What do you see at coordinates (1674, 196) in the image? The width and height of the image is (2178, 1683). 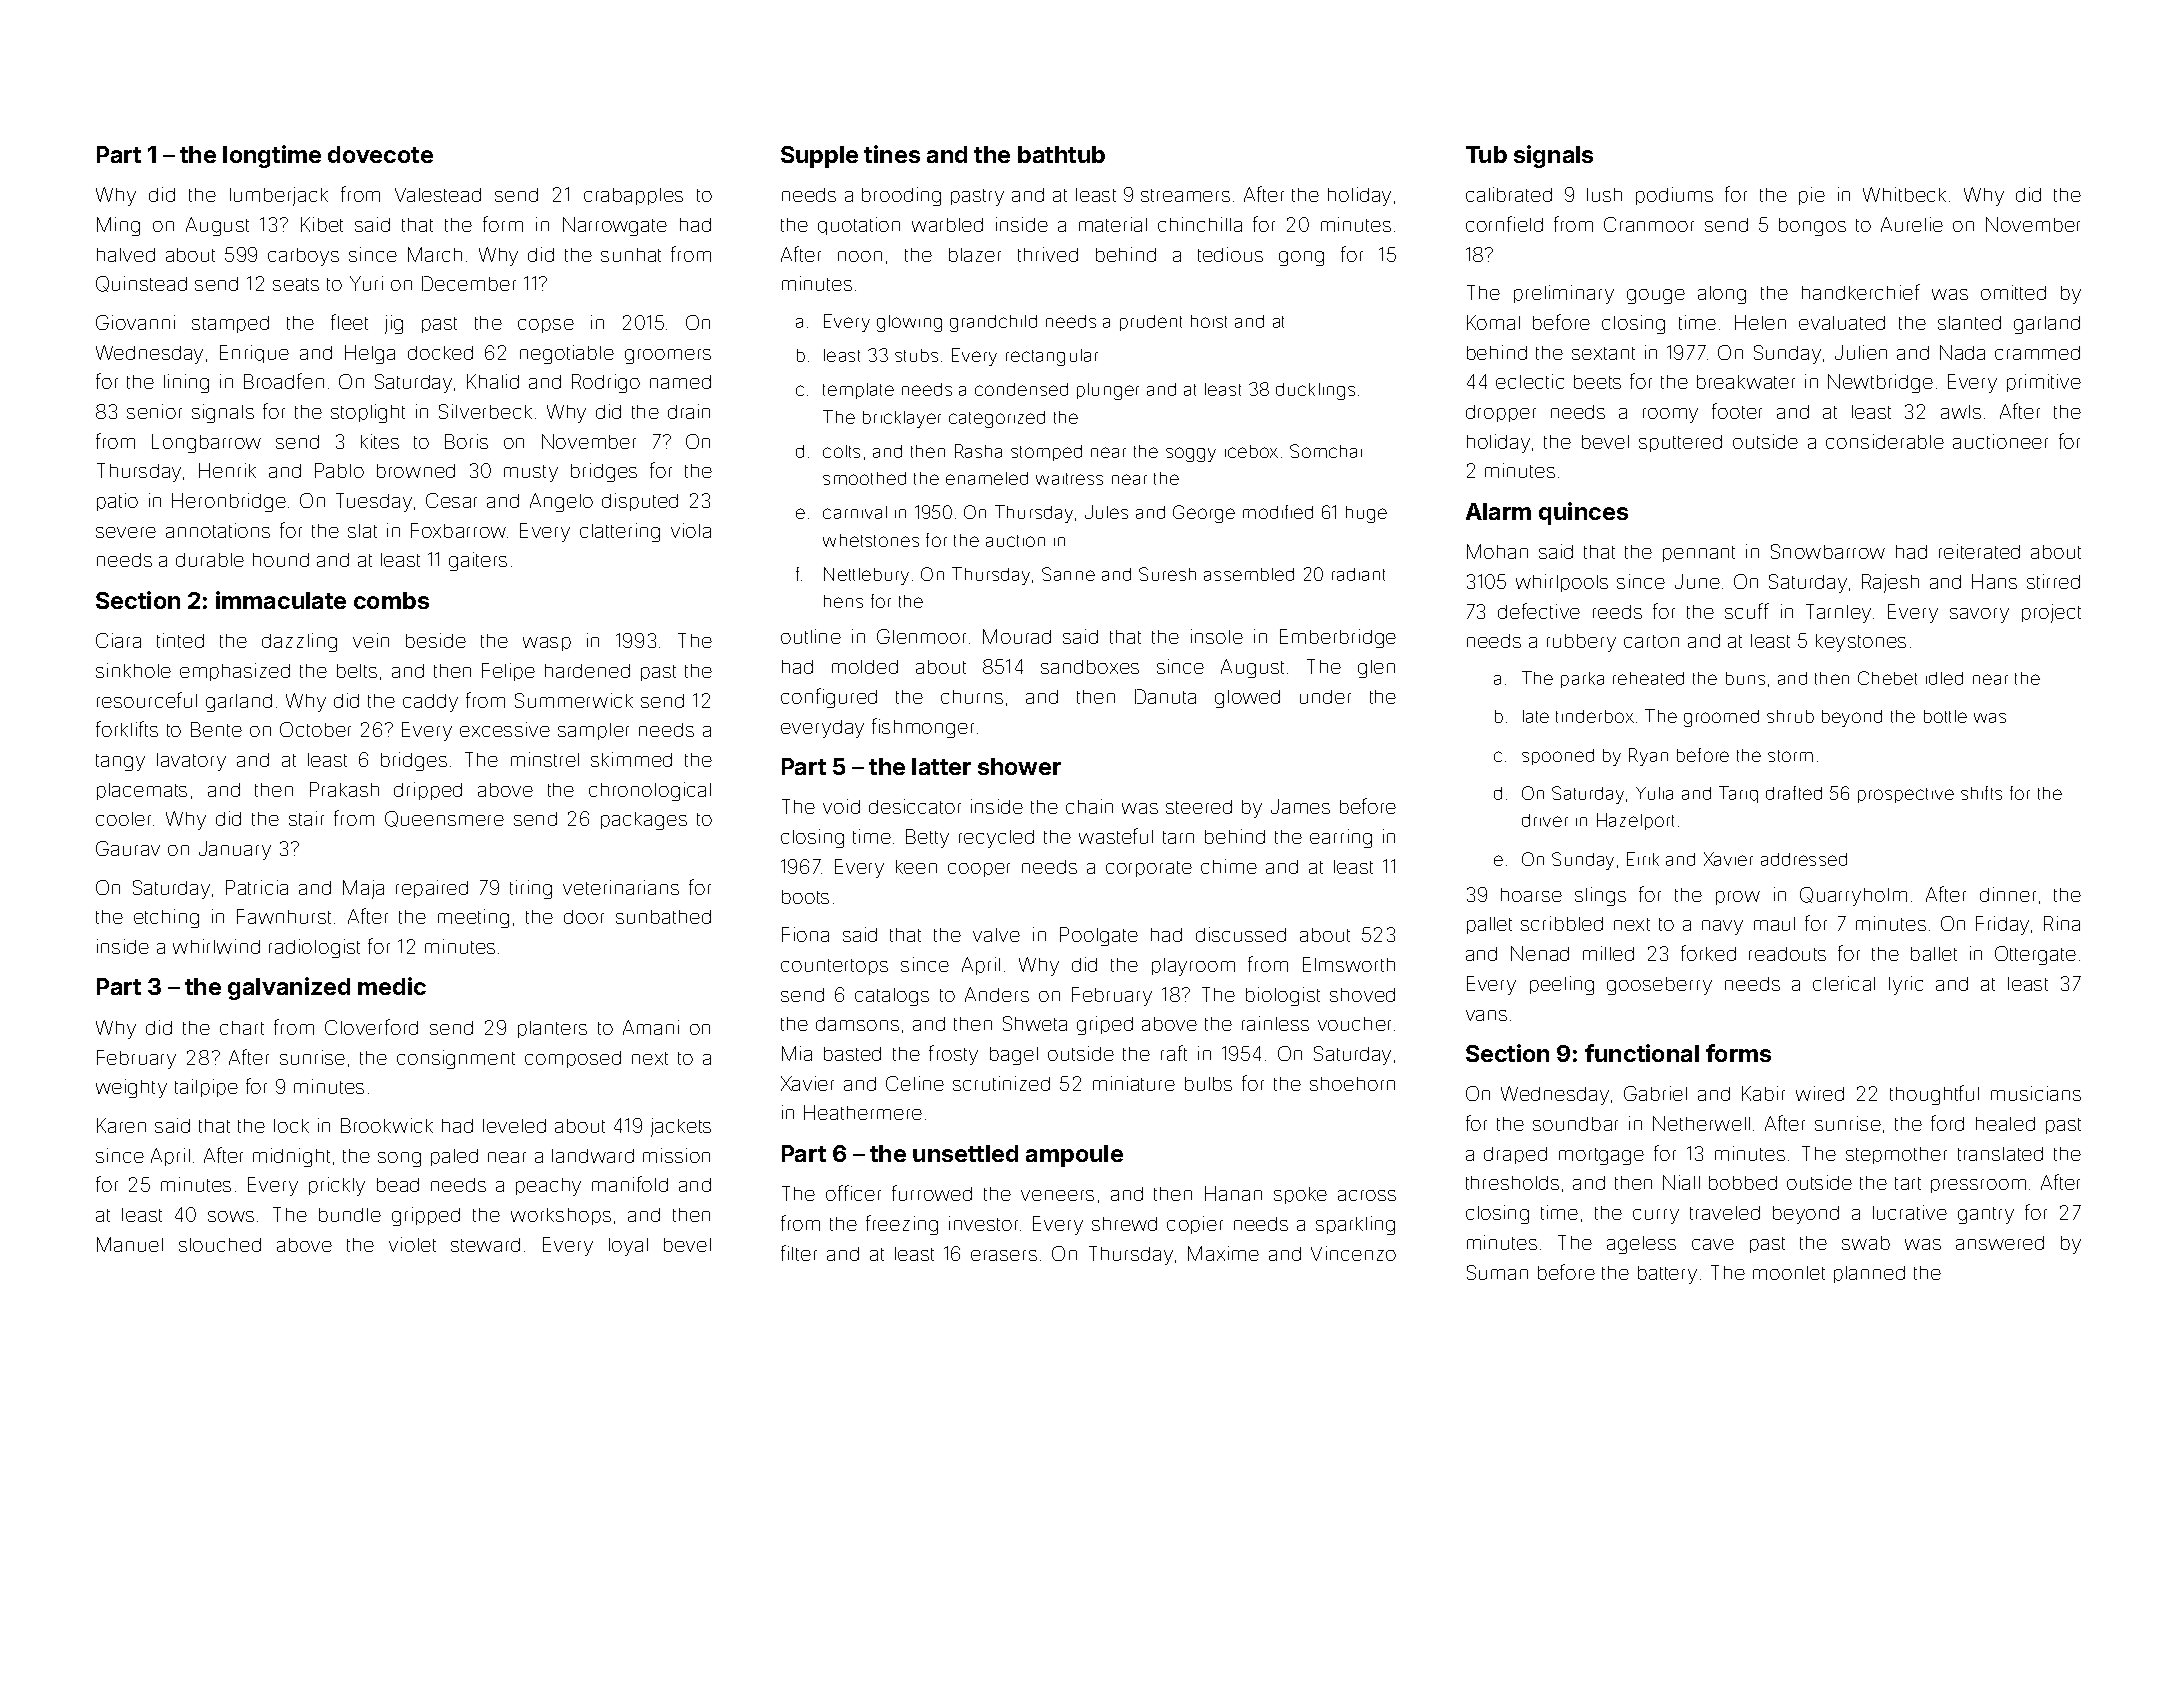 I see `podiums` at bounding box center [1674, 196].
